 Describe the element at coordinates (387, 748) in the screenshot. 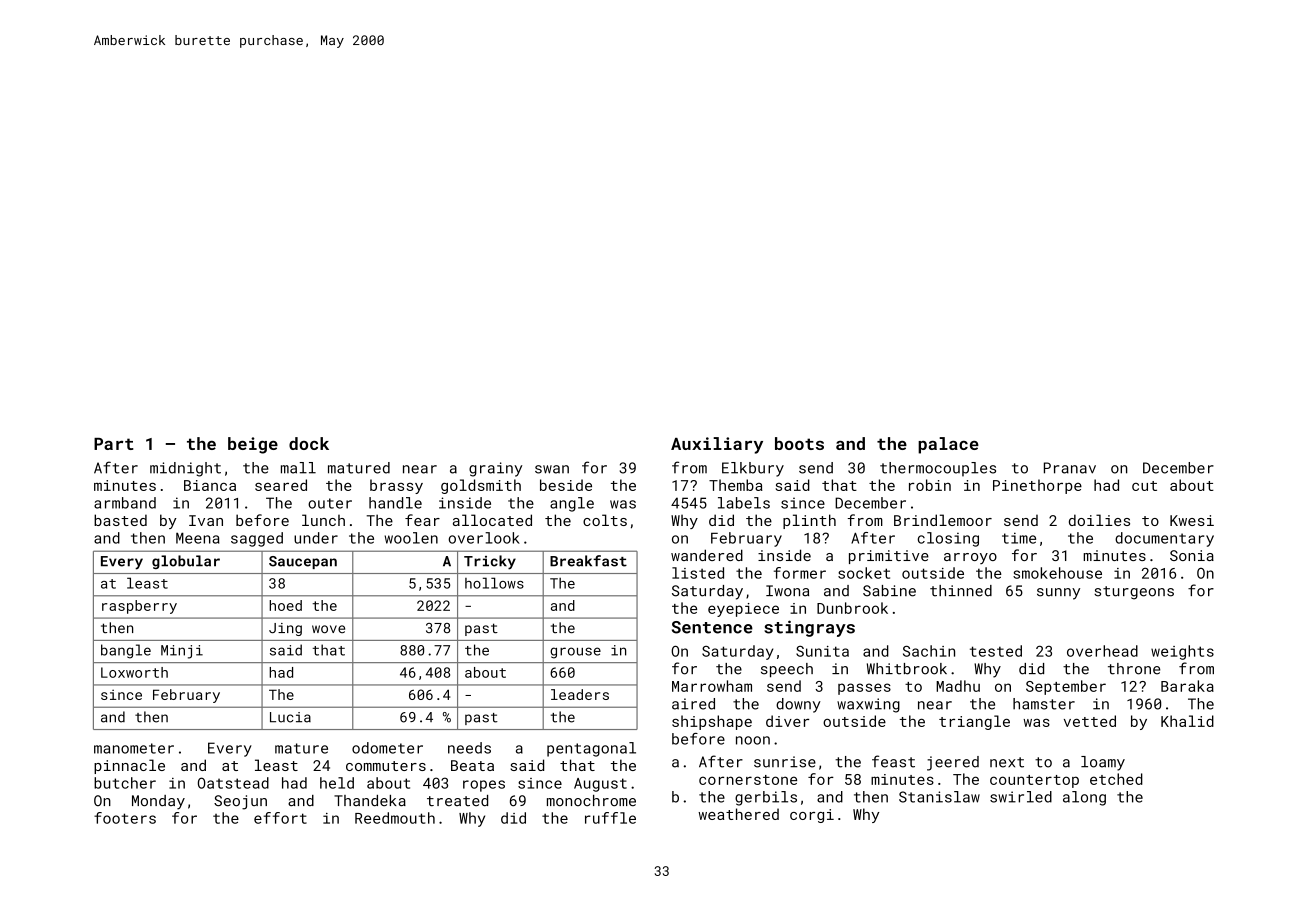

I see `odometer` at that location.
